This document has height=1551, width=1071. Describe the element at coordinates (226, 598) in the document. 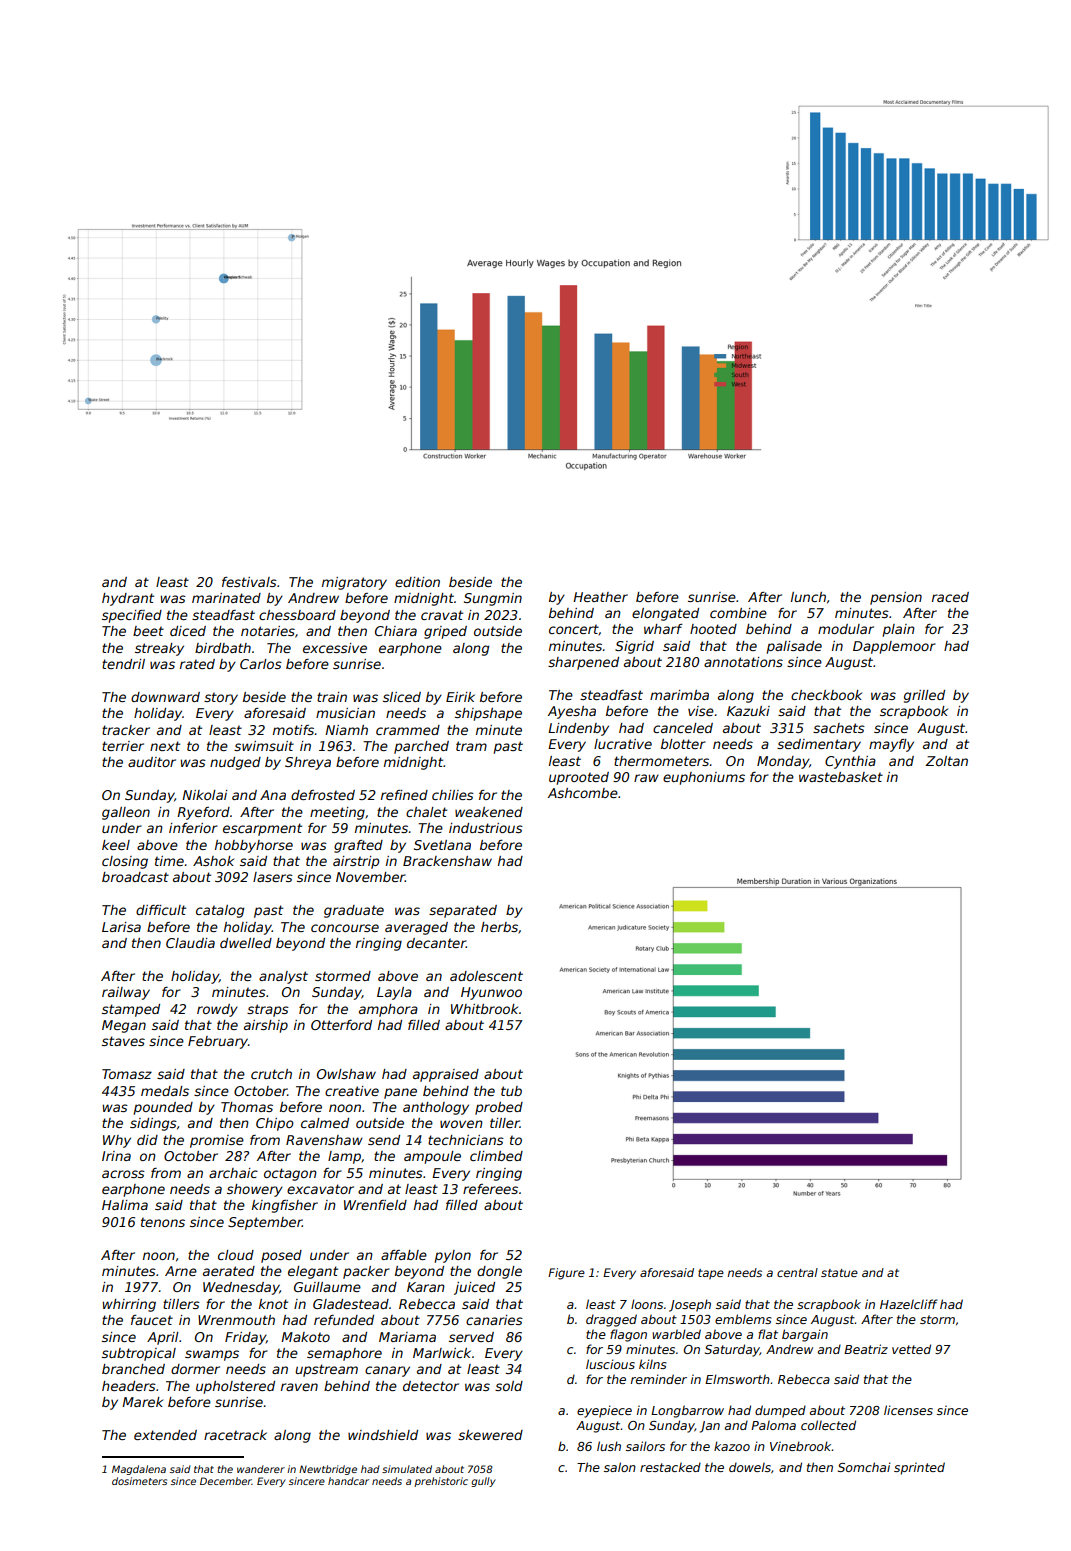

I see `marinated` at that location.
